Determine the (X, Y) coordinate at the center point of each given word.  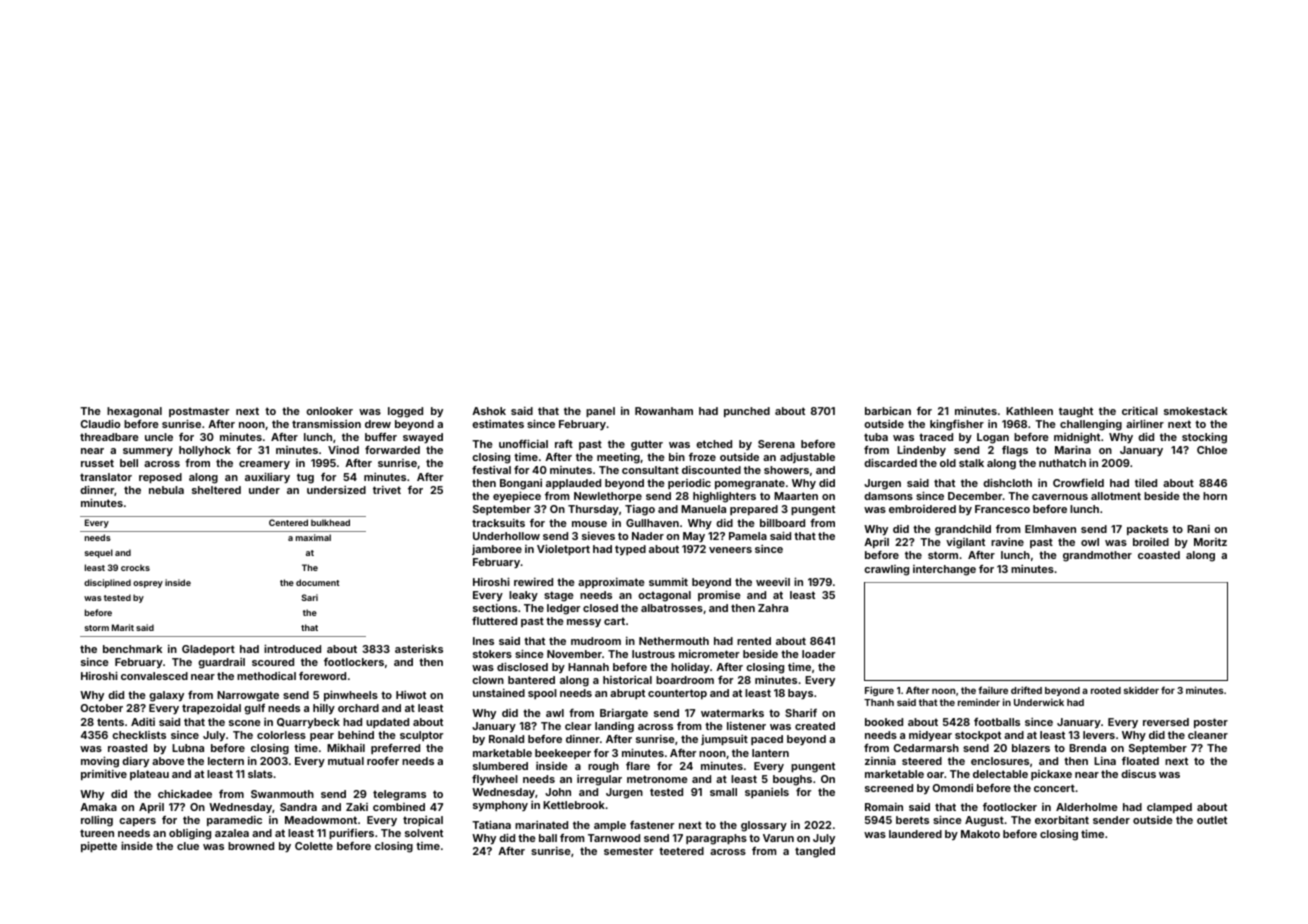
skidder (1141, 690)
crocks (135, 567)
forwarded (392, 450)
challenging (1091, 425)
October (102, 708)
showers (786, 470)
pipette (99, 846)
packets (1147, 530)
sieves (598, 536)
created (815, 726)
